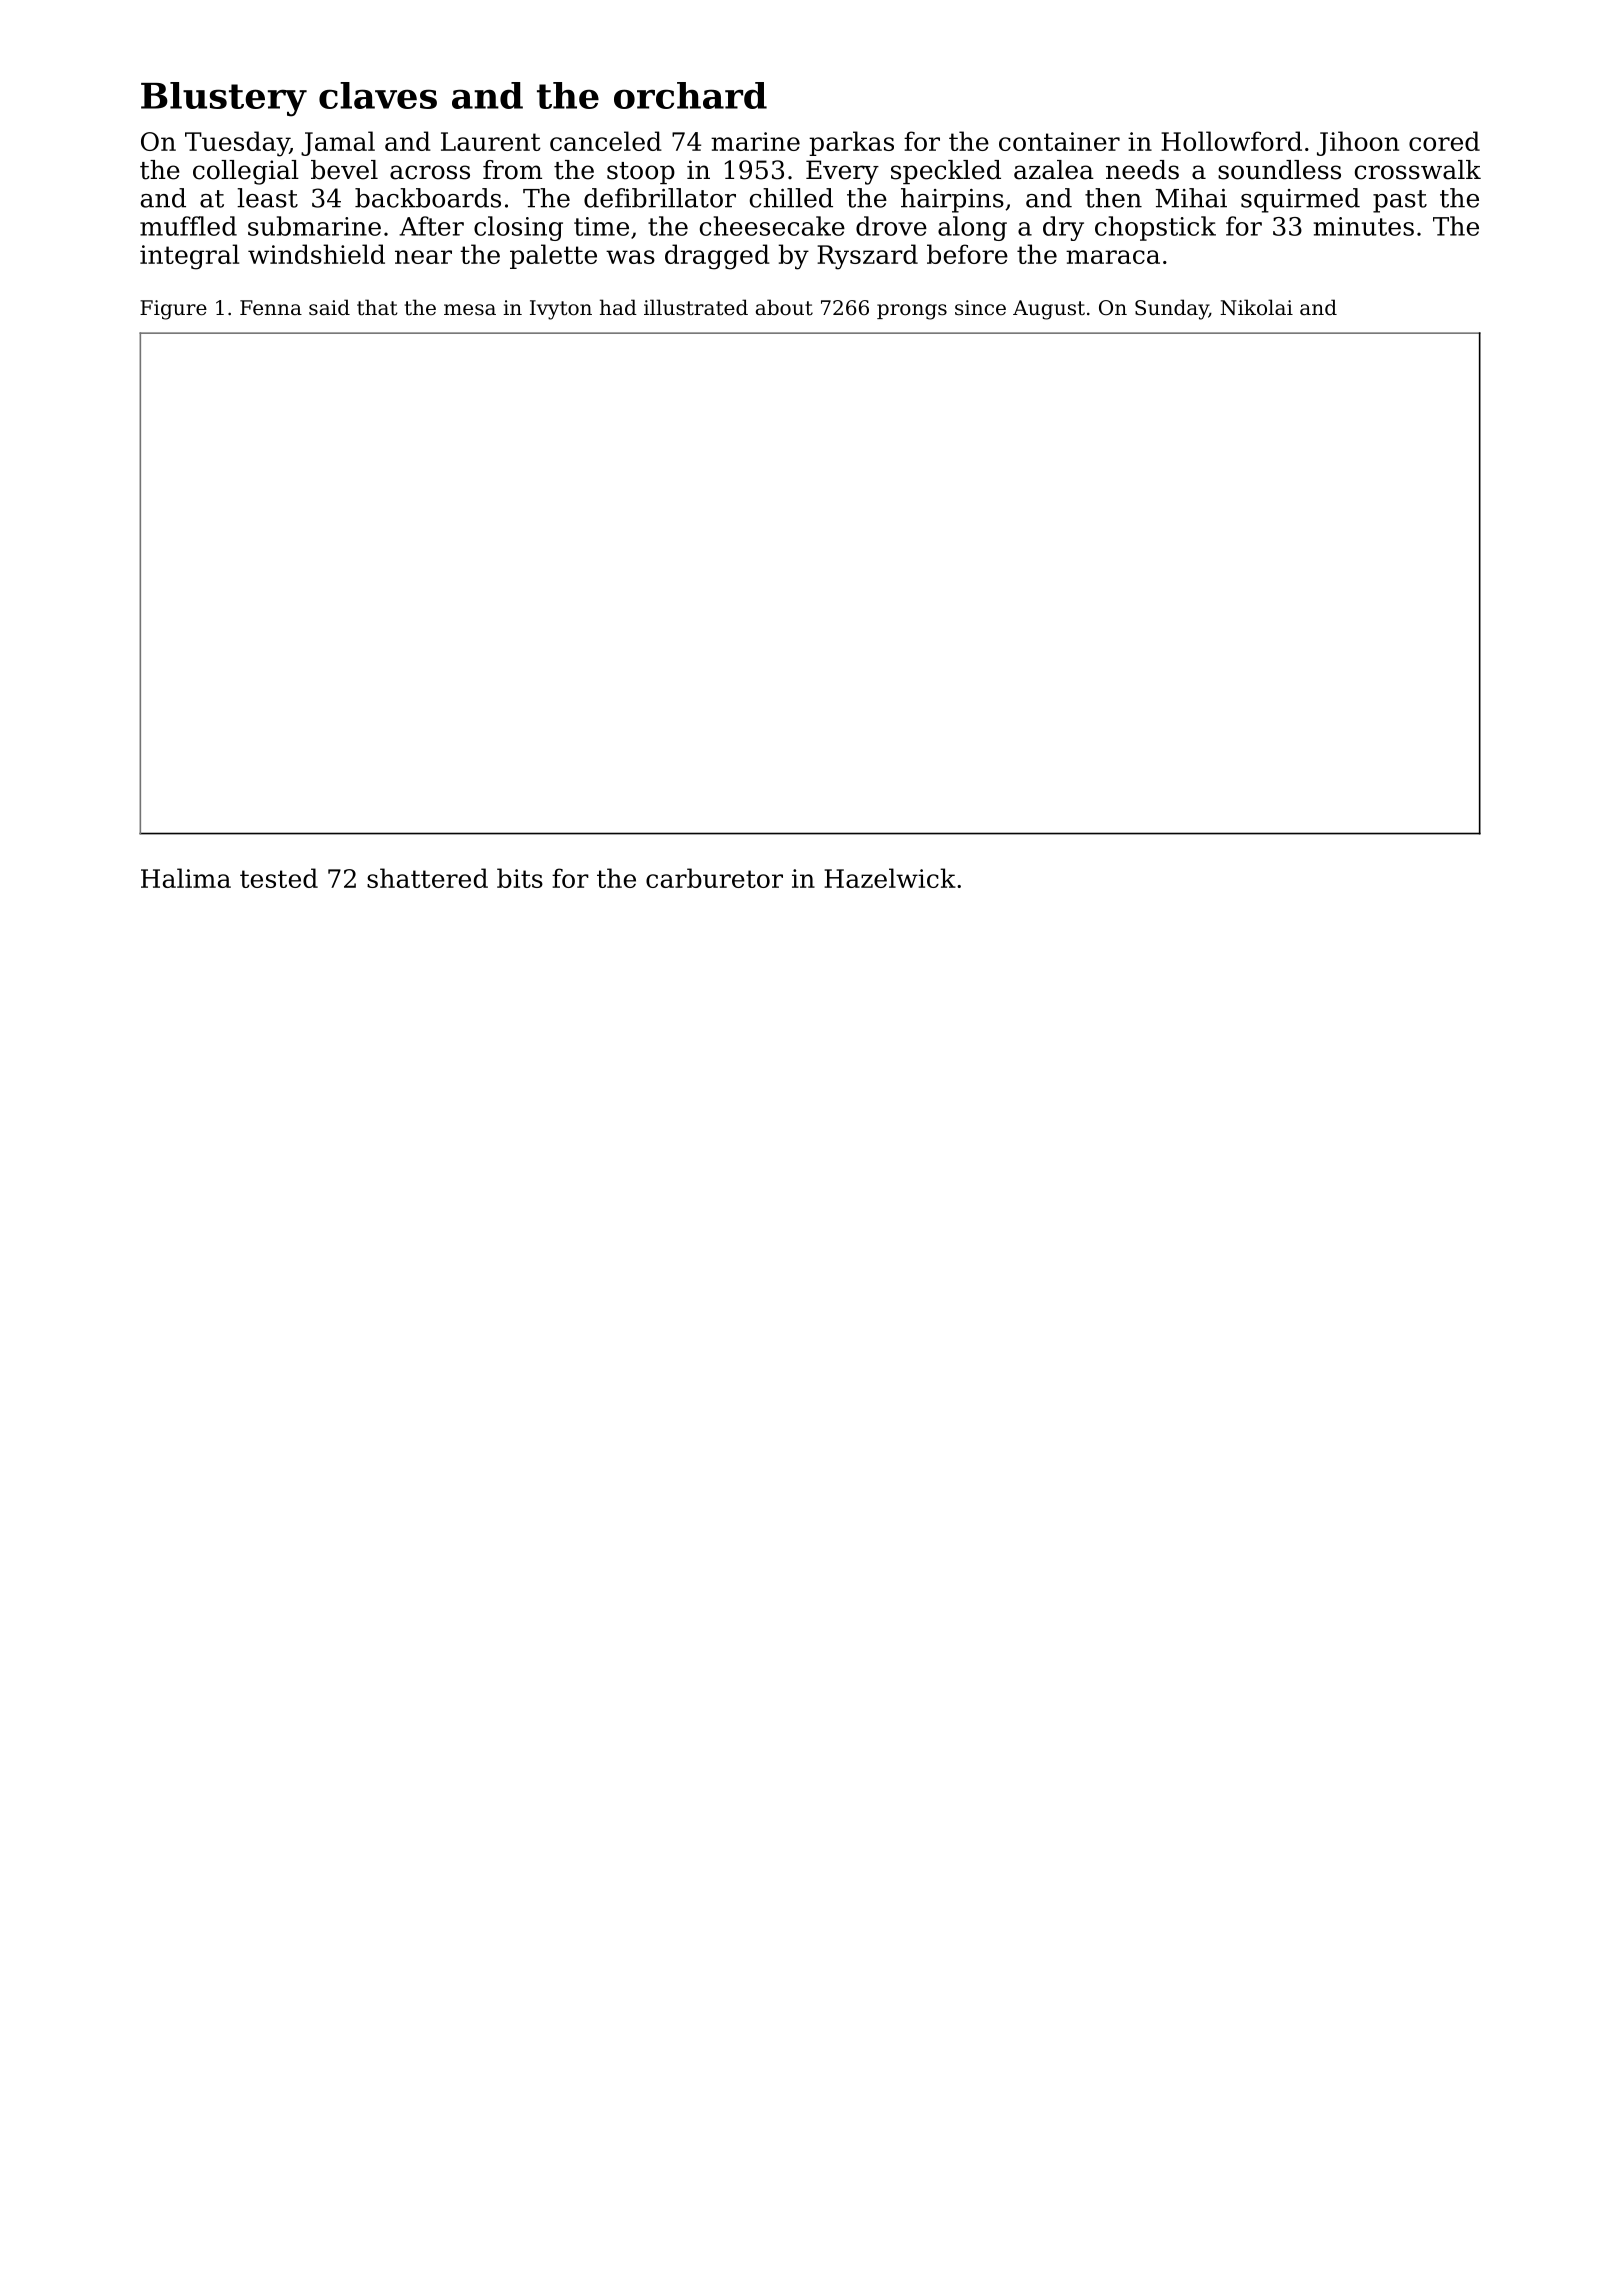  Describe the element at coordinates (279, 878) in the document. I see `tested` at that location.
